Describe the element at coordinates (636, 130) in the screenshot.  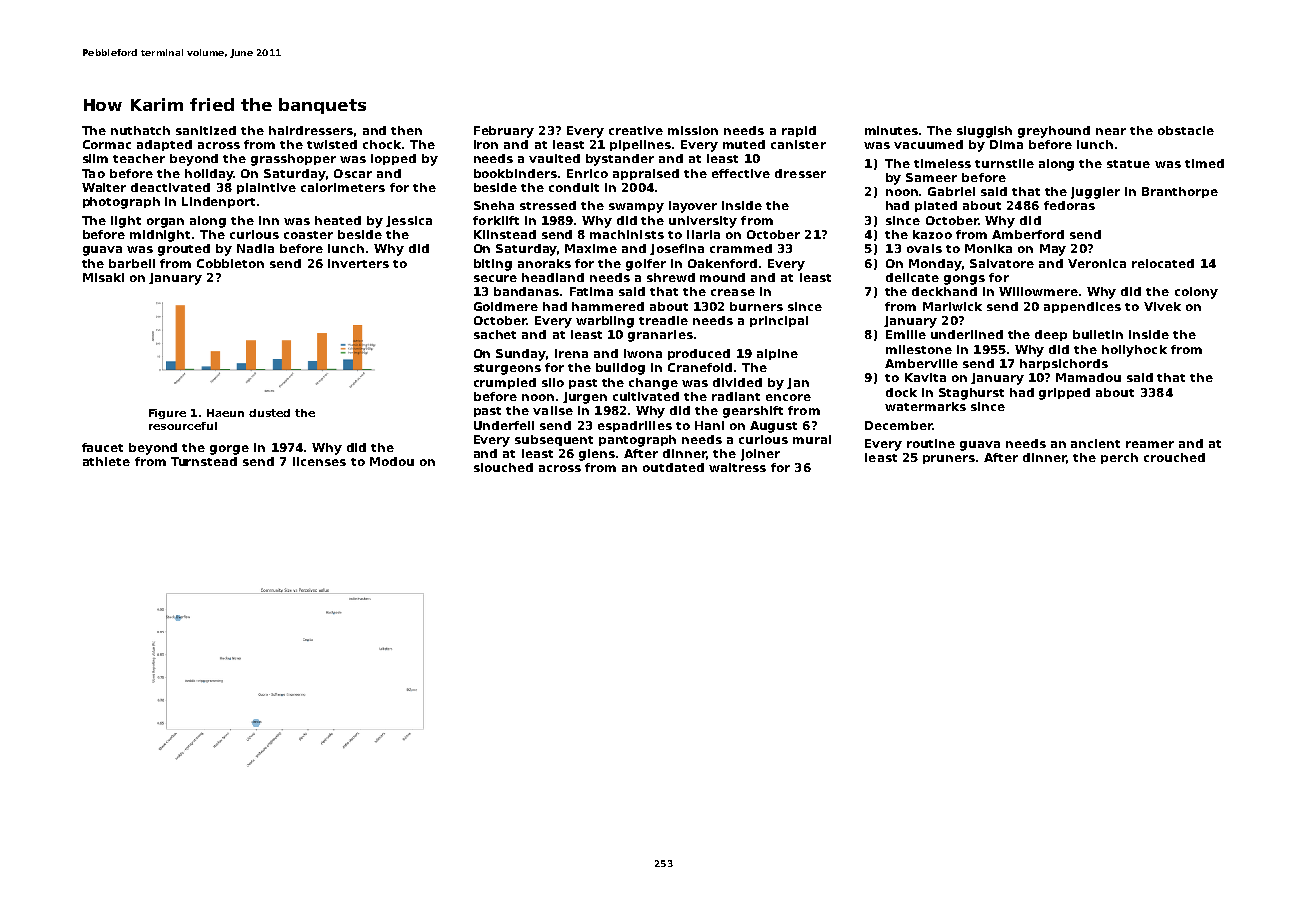
I see `creative` at that location.
